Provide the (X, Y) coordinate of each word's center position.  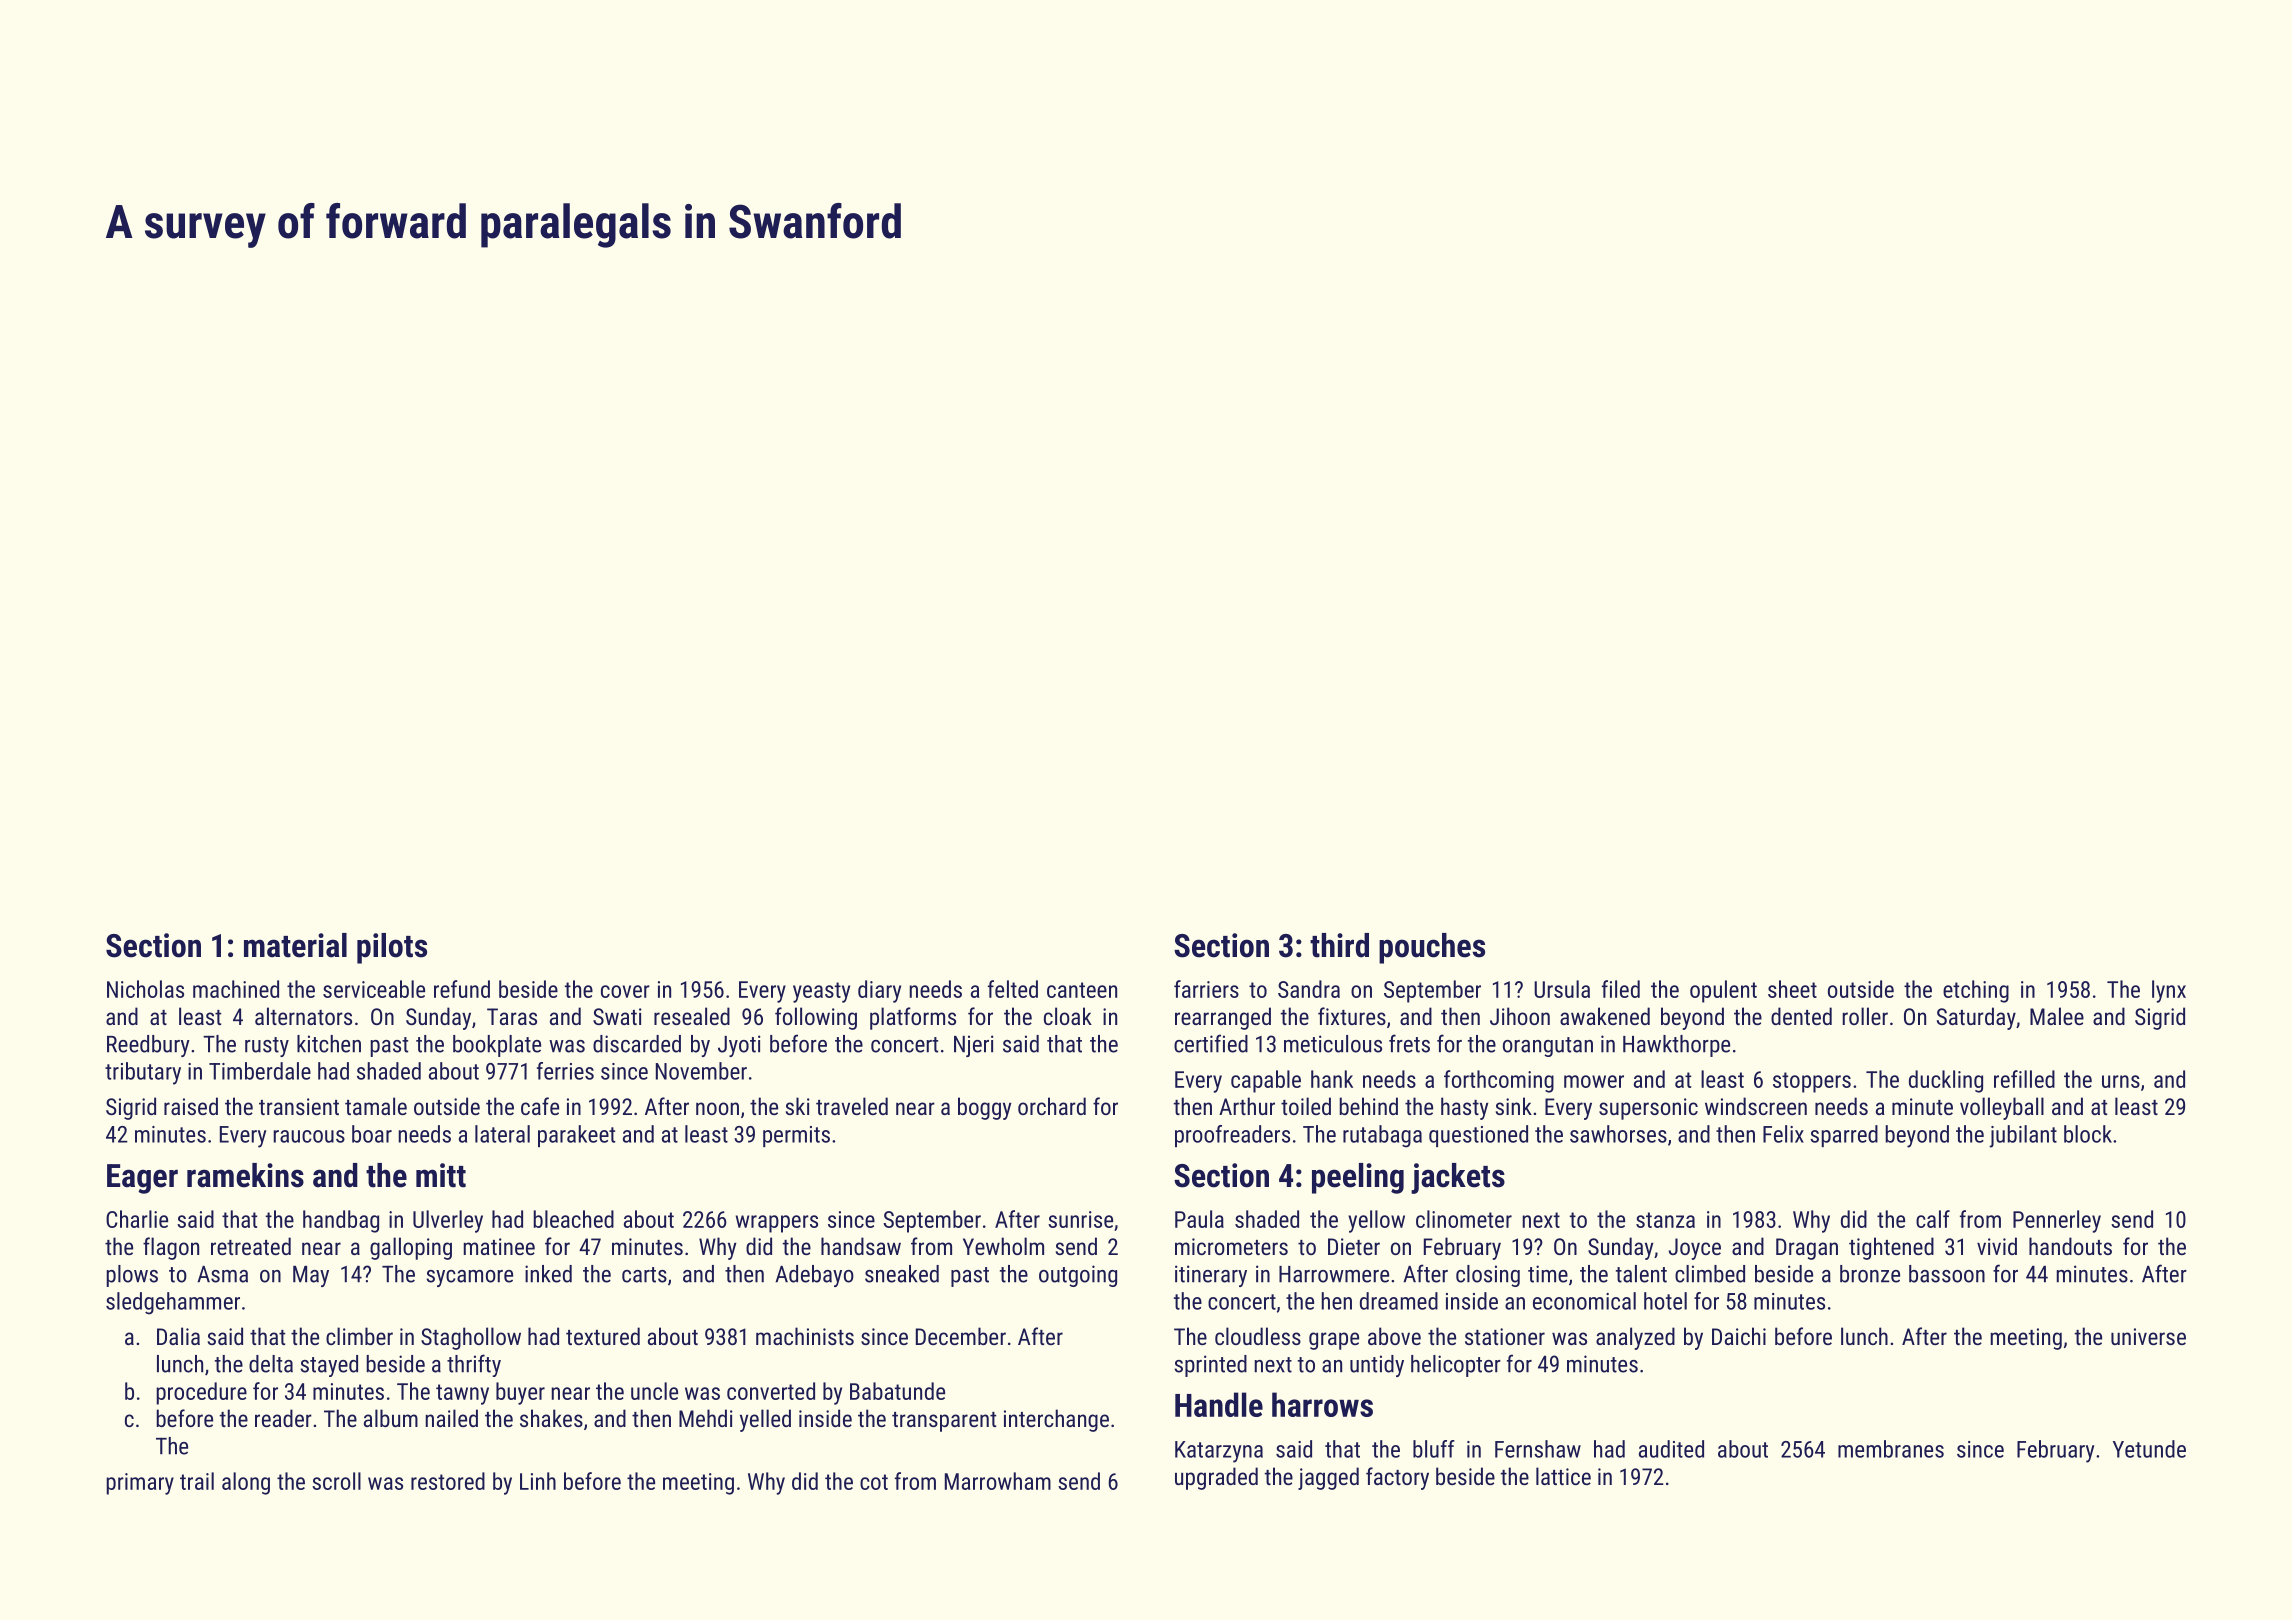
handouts (2070, 1246)
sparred (1844, 1136)
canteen (1082, 990)
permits (796, 1136)
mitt (441, 1175)
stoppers (1812, 1082)
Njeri (974, 1046)
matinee (499, 1246)
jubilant (2023, 1136)
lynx (2169, 991)
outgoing (1078, 1276)
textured (603, 1336)
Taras (512, 1016)
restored (448, 1481)
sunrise (1080, 1219)
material (295, 945)
